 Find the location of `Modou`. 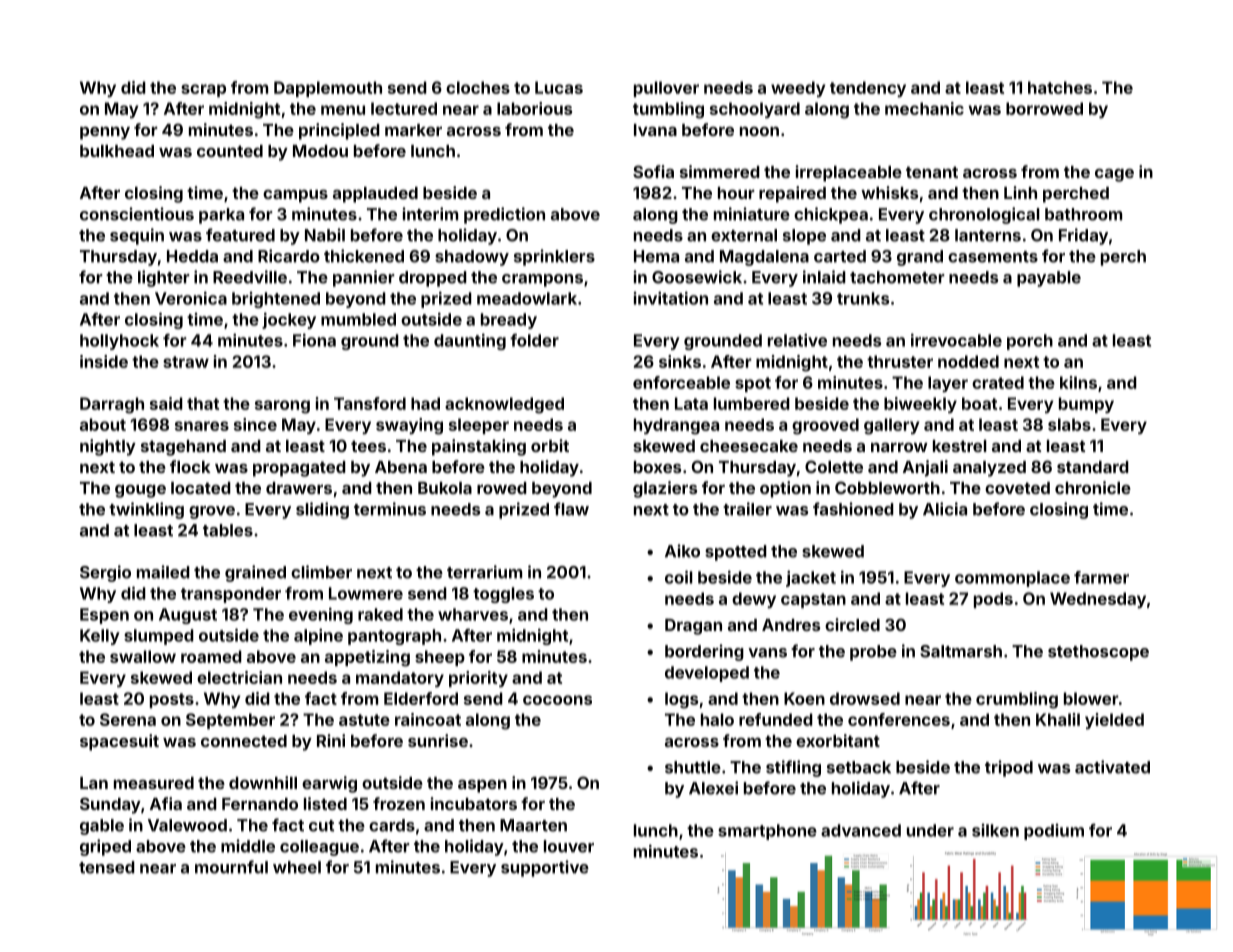

Modou is located at coordinates (320, 151).
